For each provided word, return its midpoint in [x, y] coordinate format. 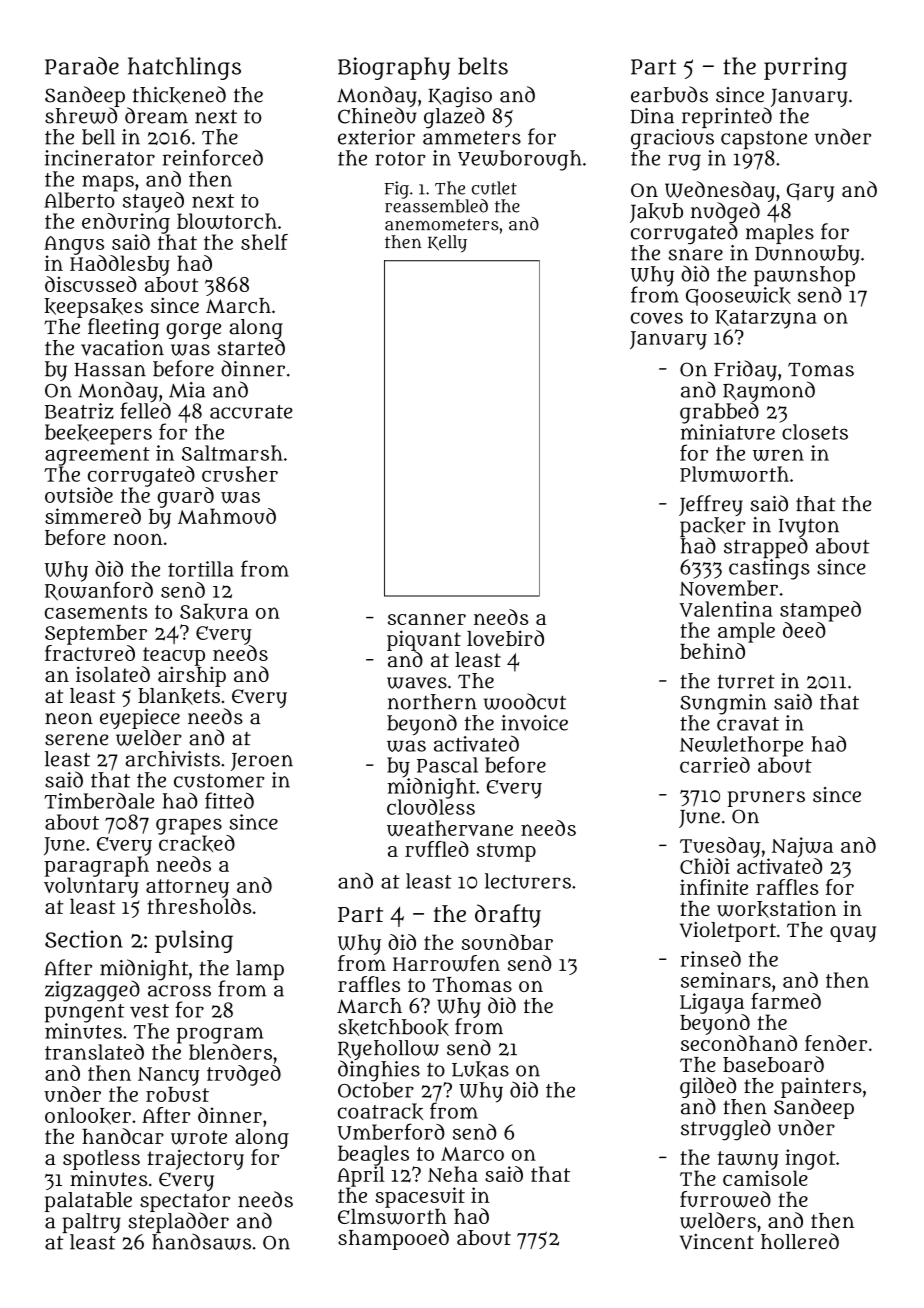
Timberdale [99, 801]
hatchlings [184, 68]
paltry [91, 1223]
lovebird [505, 638]
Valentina [726, 609]
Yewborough [519, 160]
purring [805, 68]
